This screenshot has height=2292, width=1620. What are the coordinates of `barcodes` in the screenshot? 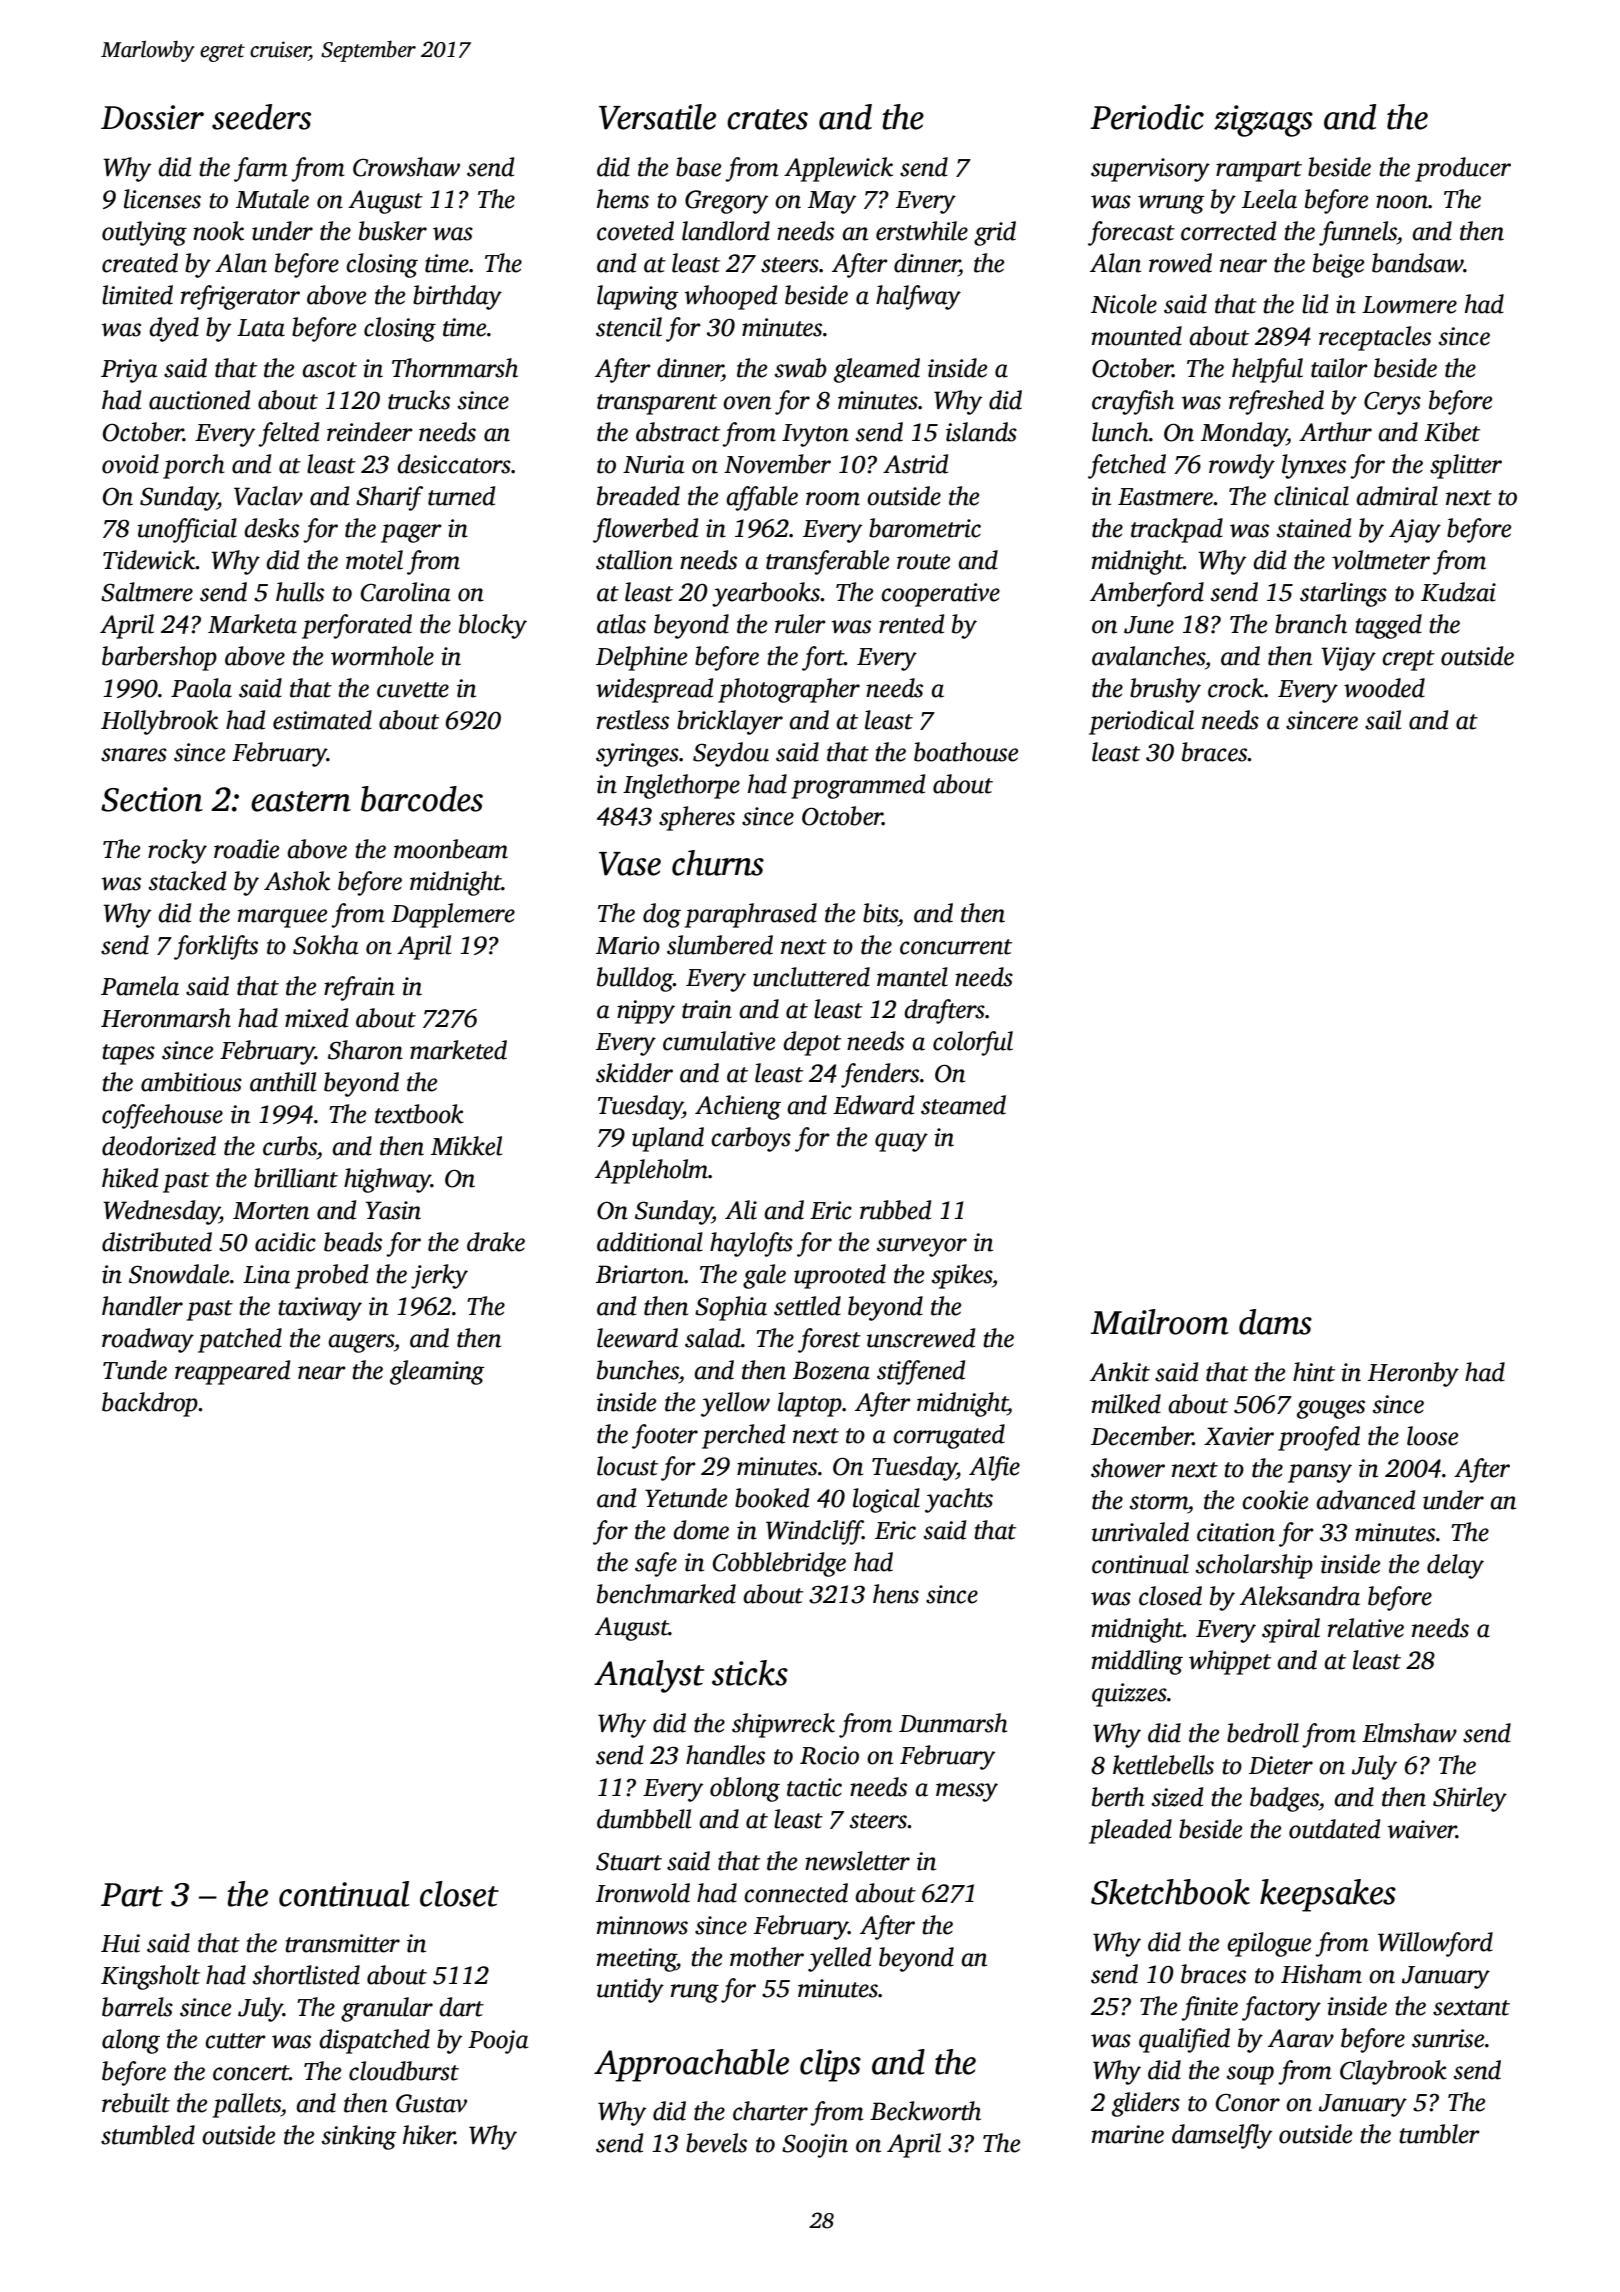 It's located at (422, 799).
